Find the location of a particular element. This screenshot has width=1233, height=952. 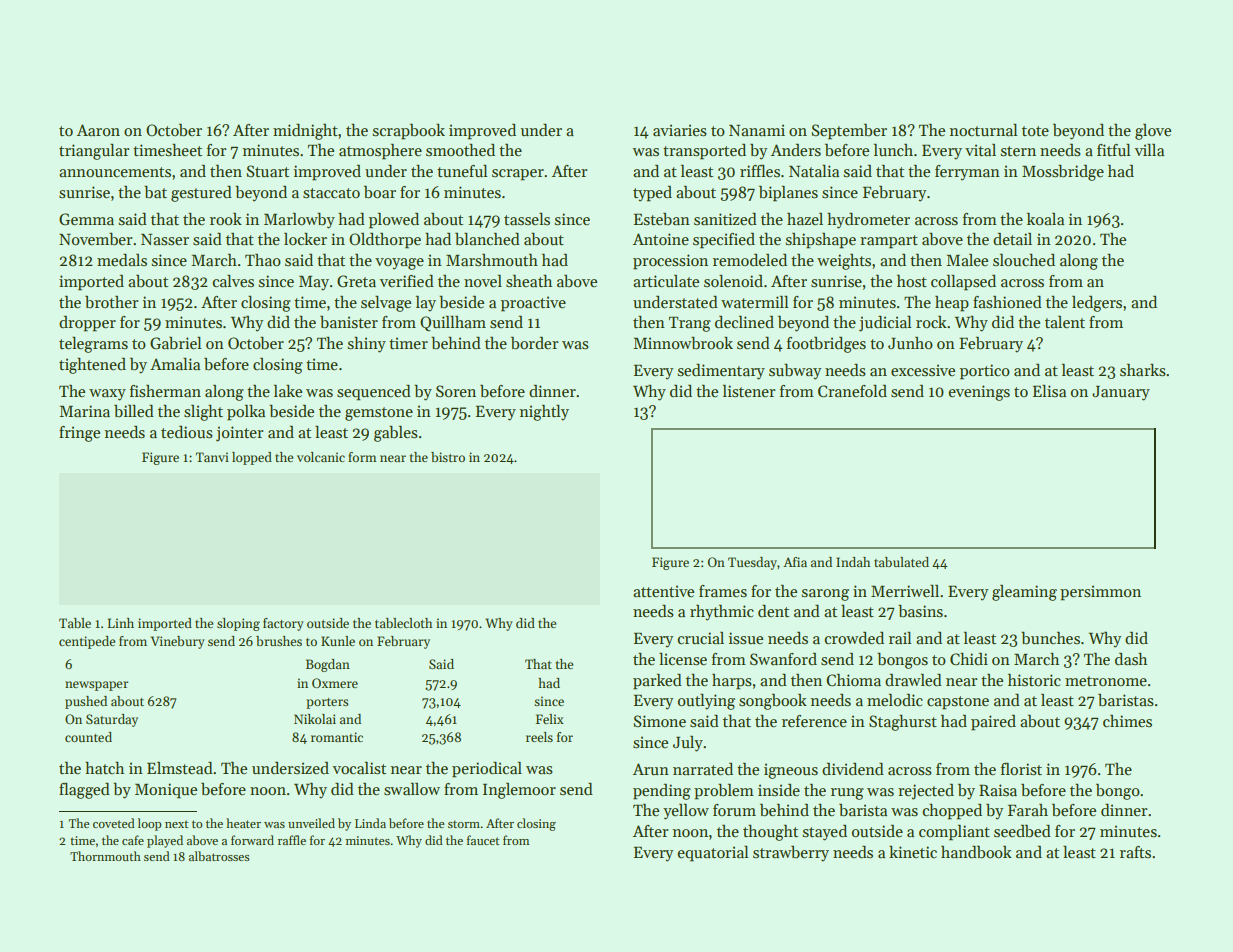

lunch is located at coordinates (893, 150).
